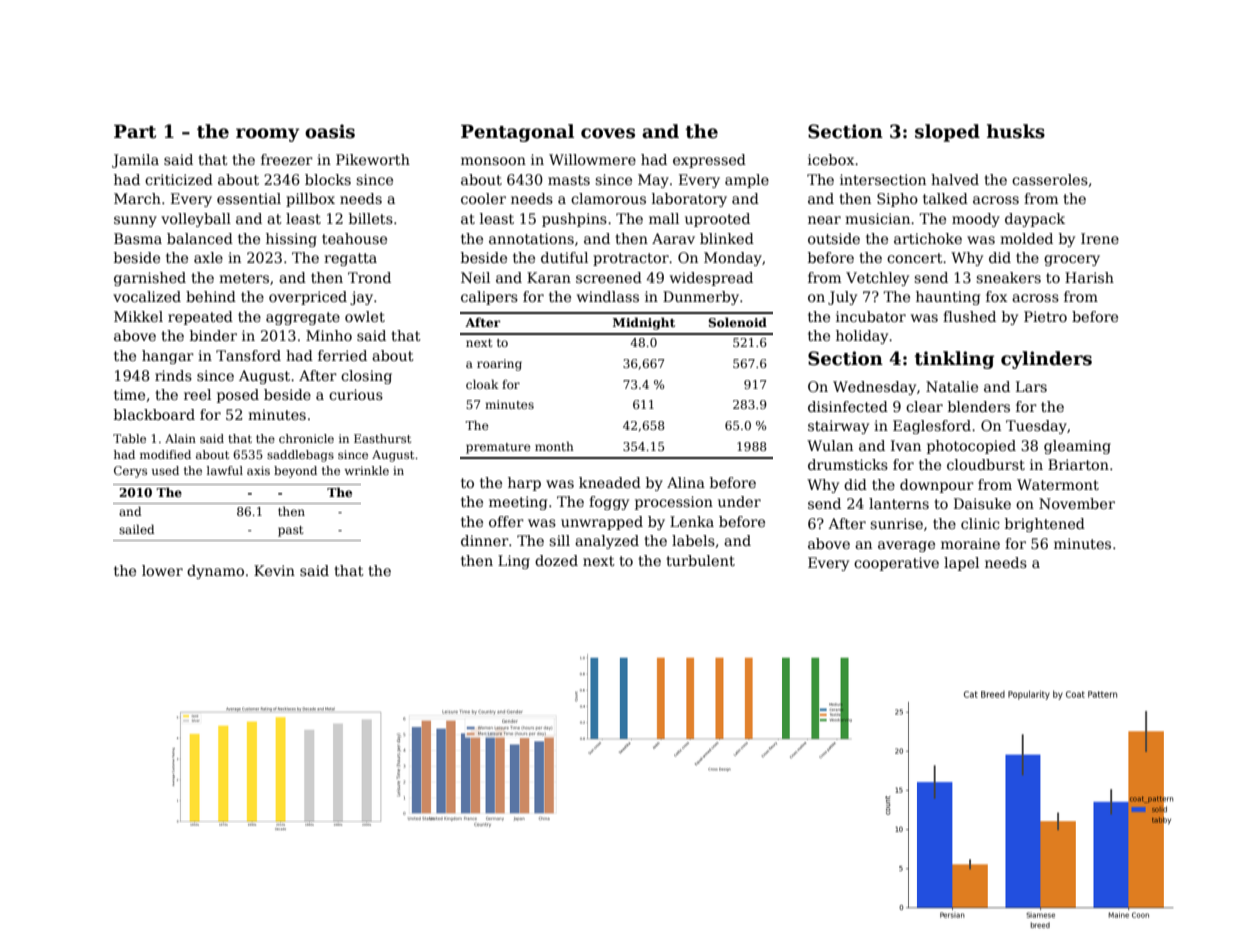  What do you see at coordinates (137, 529) in the screenshot?
I see `sailed` at bounding box center [137, 529].
